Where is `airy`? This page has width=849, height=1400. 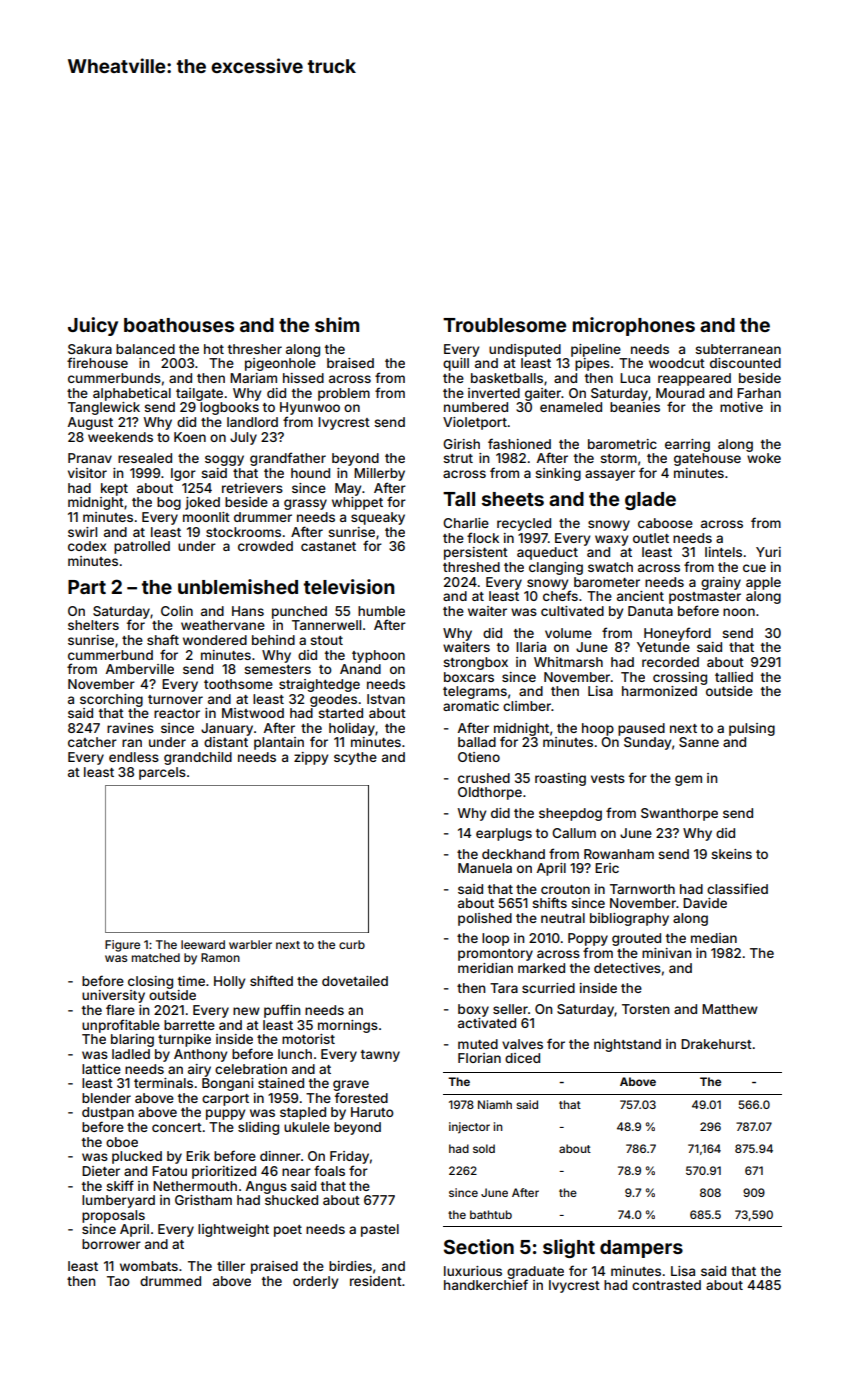
airy is located at coordinates (199, 1070).
